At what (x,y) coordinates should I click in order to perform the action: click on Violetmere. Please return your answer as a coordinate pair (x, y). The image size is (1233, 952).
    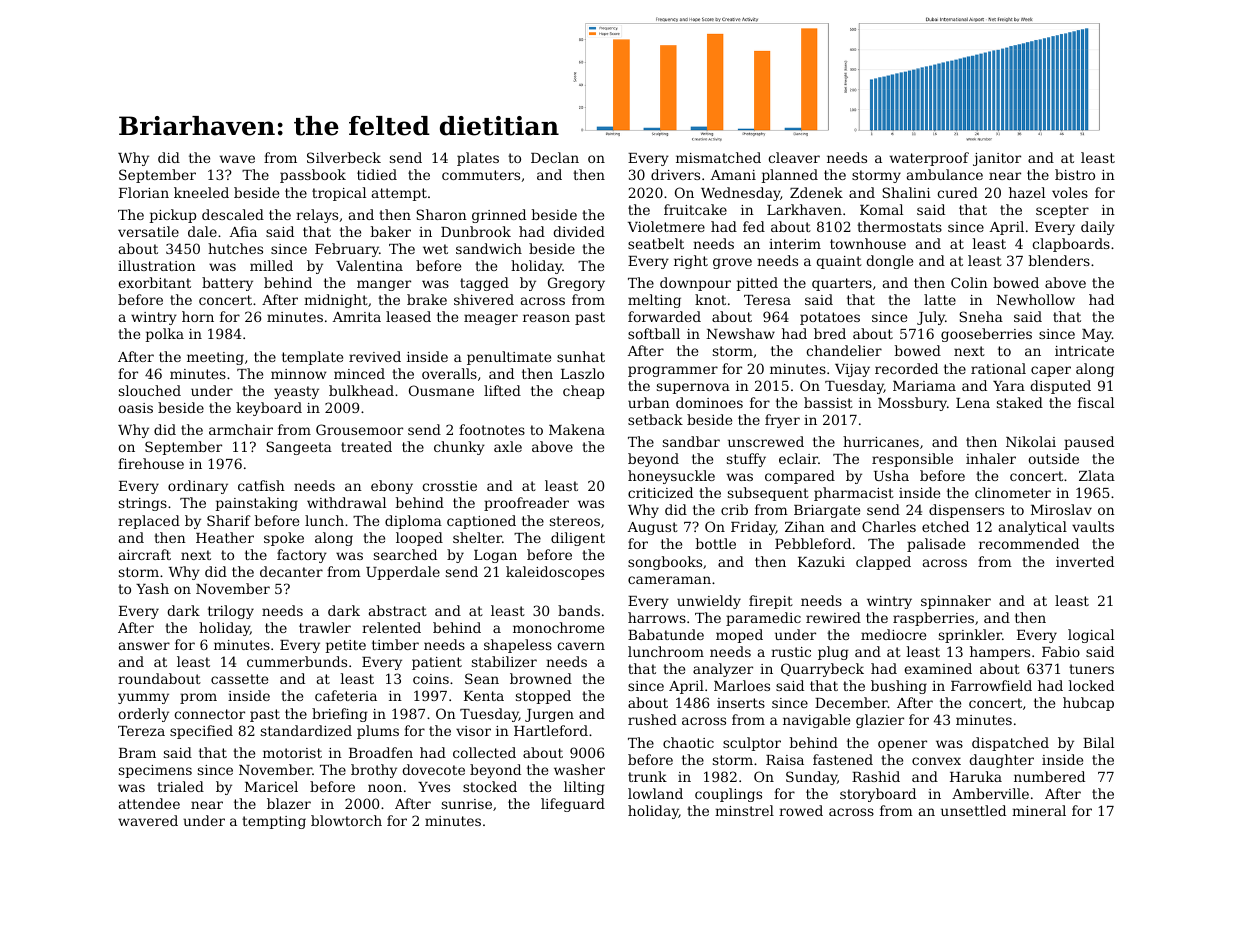
    Looking at the image, I should click on (666, 226).
